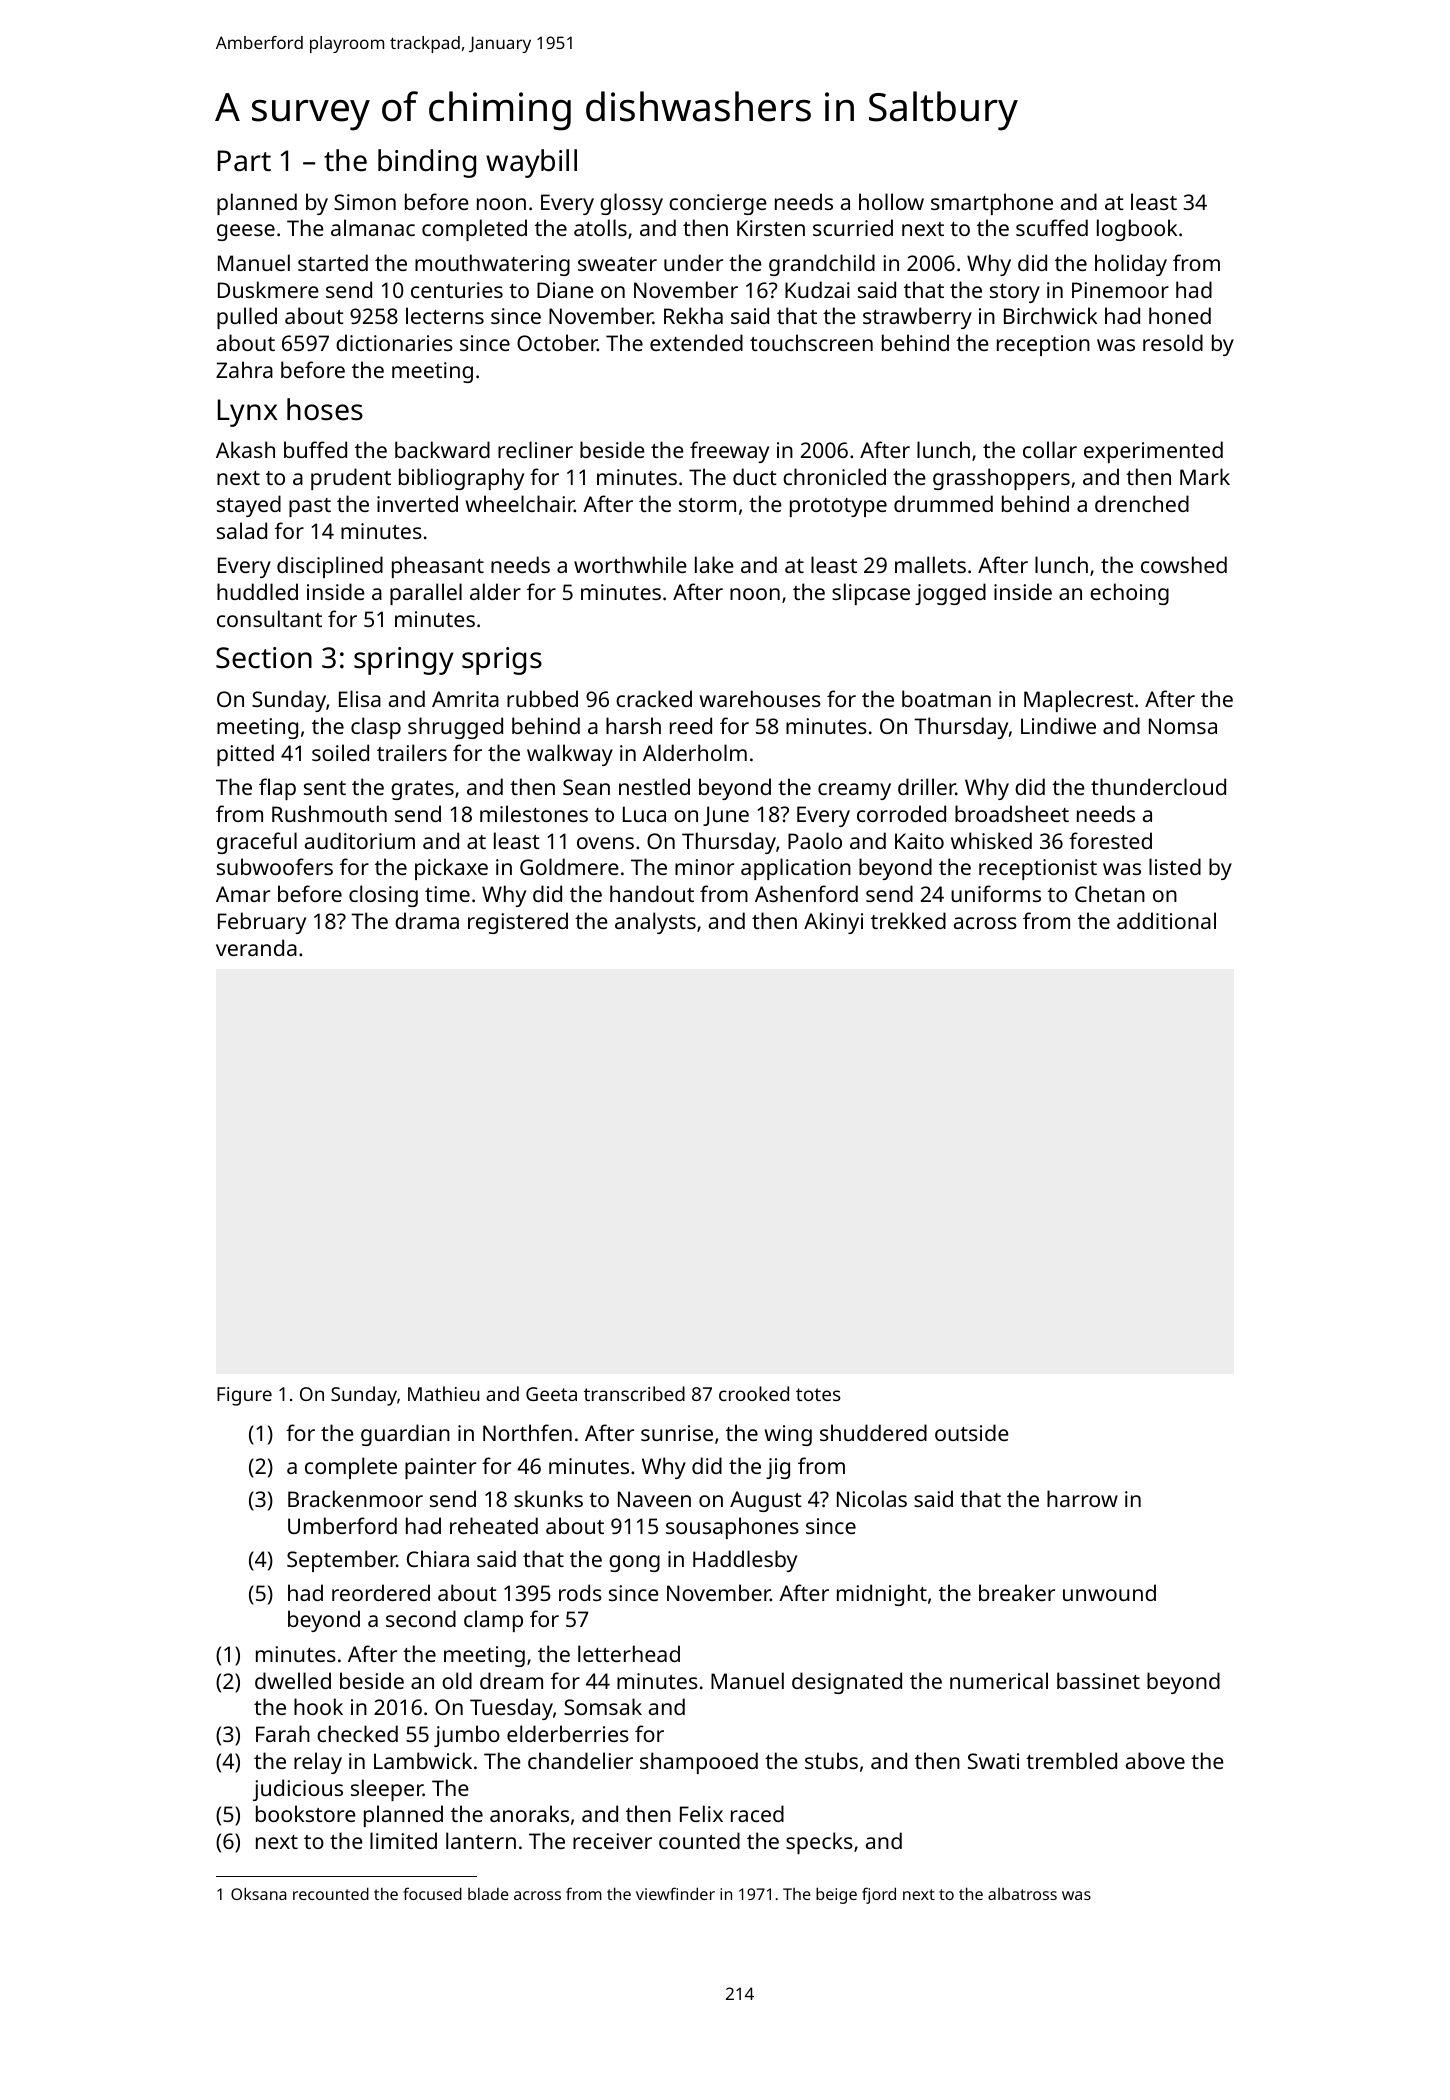 The image size is (1450, 2100). What do you see at coordinates (891, 201) in the screenshot?
I see `hollow` at bounding box center [891, 201].
